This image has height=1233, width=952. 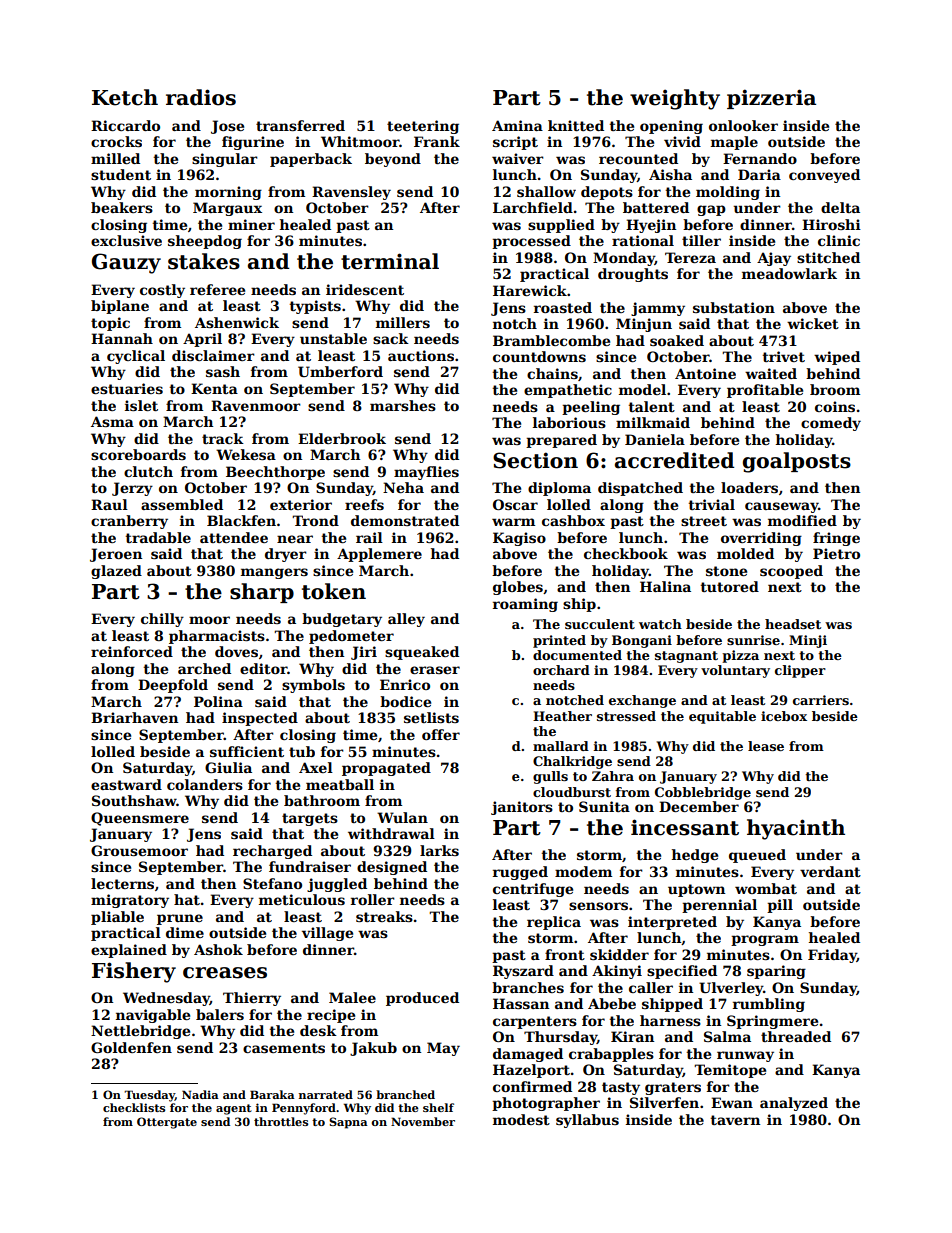 I want to click on casements, so click(x=284, y=1048).
